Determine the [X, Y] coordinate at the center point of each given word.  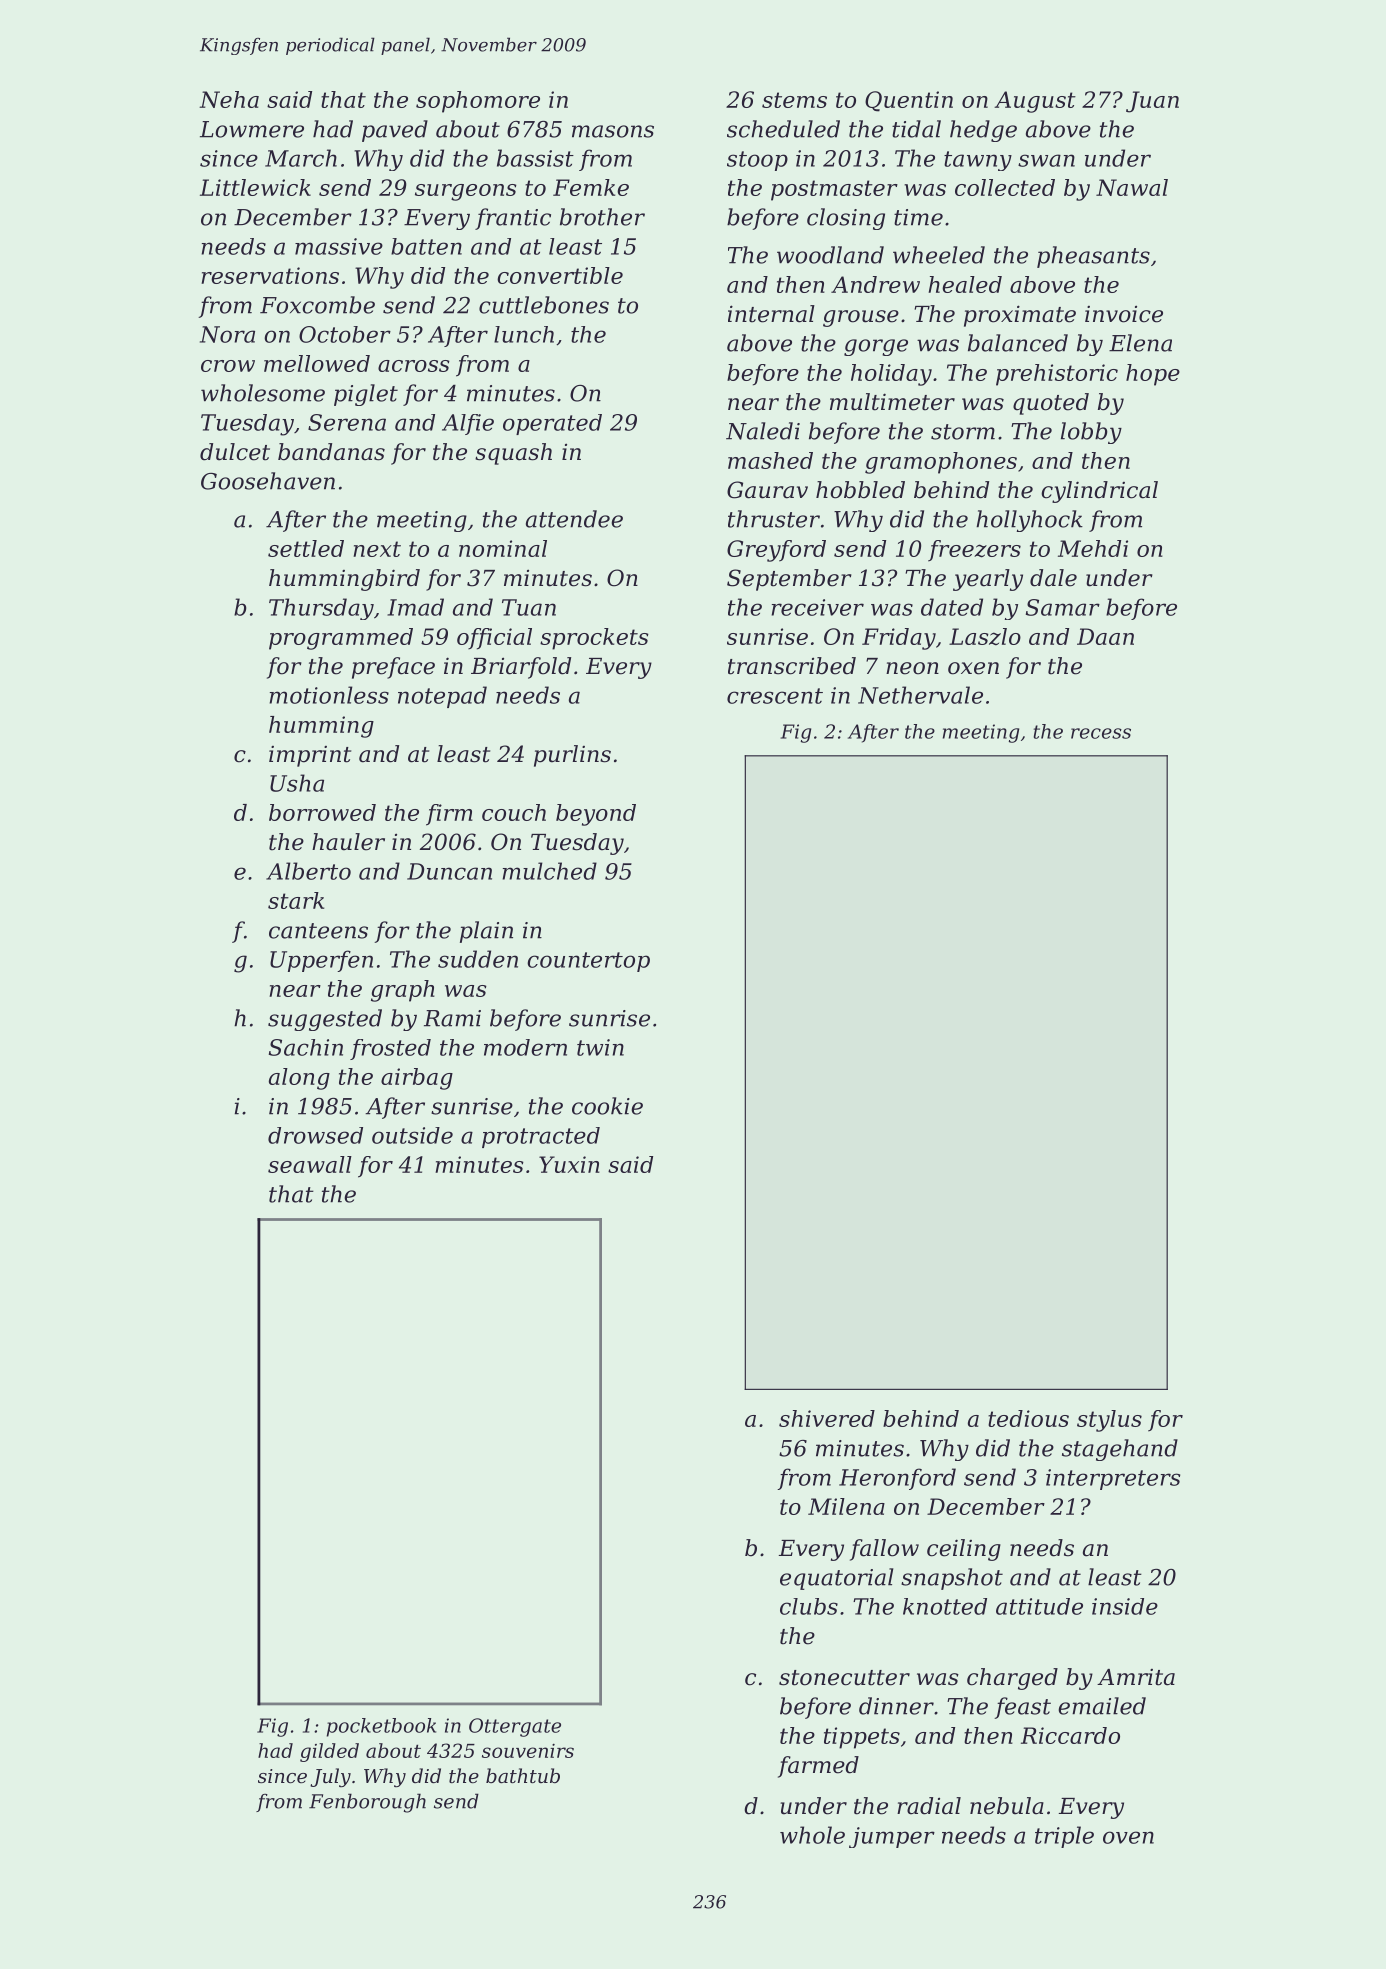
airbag [417, 1079]
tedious [1028, 1418]
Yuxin [569, 1164]
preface [393, 668]
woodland [830, 255]
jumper [892, 1837]
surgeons [466, 192]
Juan [1152, 102]
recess [1101, 733]
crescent [775, 696]
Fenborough [367, 1803]
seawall [310, 1164]
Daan [1105, 636]
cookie [607, 1106]
